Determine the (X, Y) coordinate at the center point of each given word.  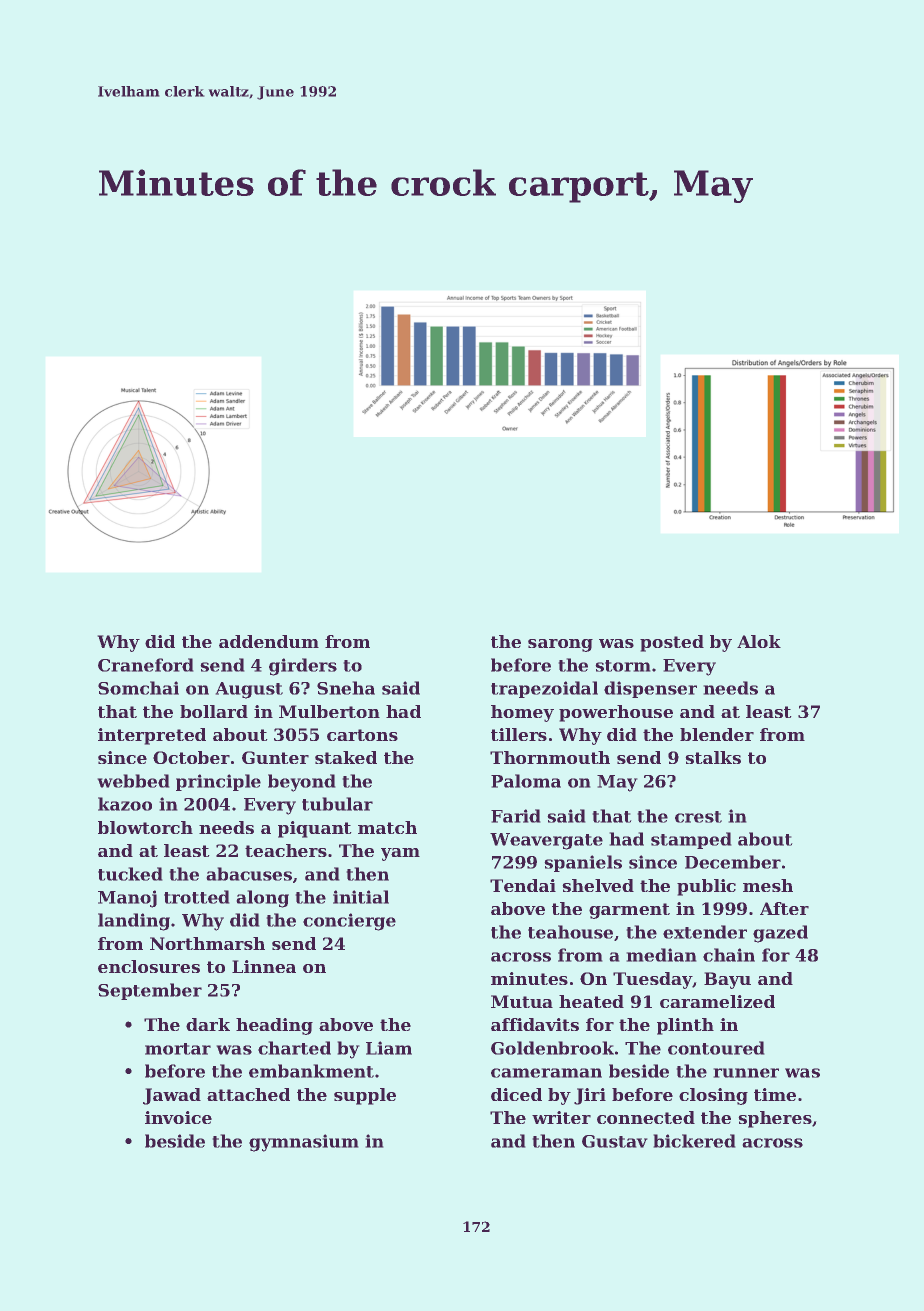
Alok (759, 641)
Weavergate (546, 841)
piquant (315, 829)
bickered (694, 1141)
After (784, 908)
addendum (269, 641)
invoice (178, 1117)
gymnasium (304, 1143)
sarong (560, 645)
